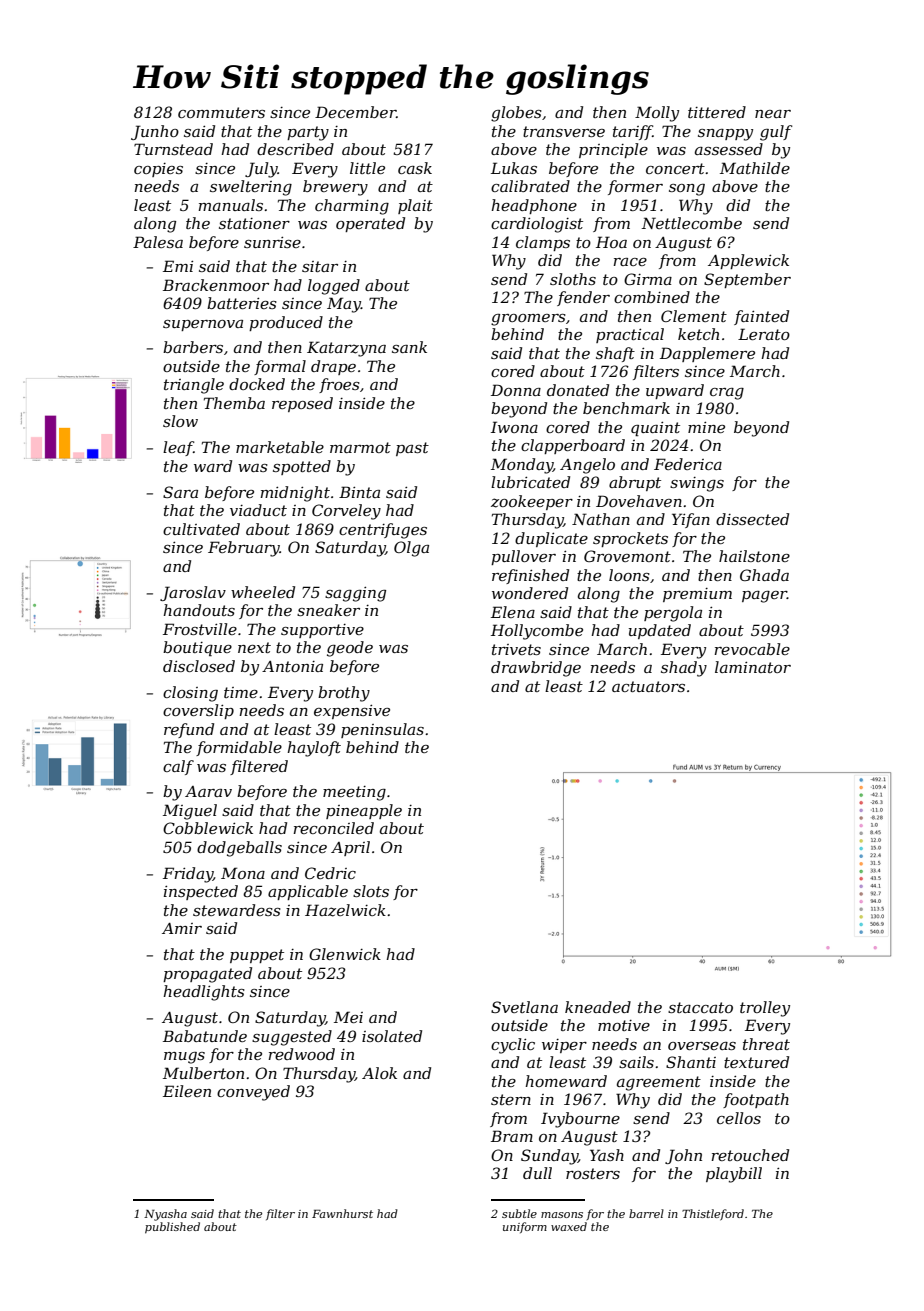 This document has height=1311, width=924. I want to click on conveyed, so click(253, 1093).
